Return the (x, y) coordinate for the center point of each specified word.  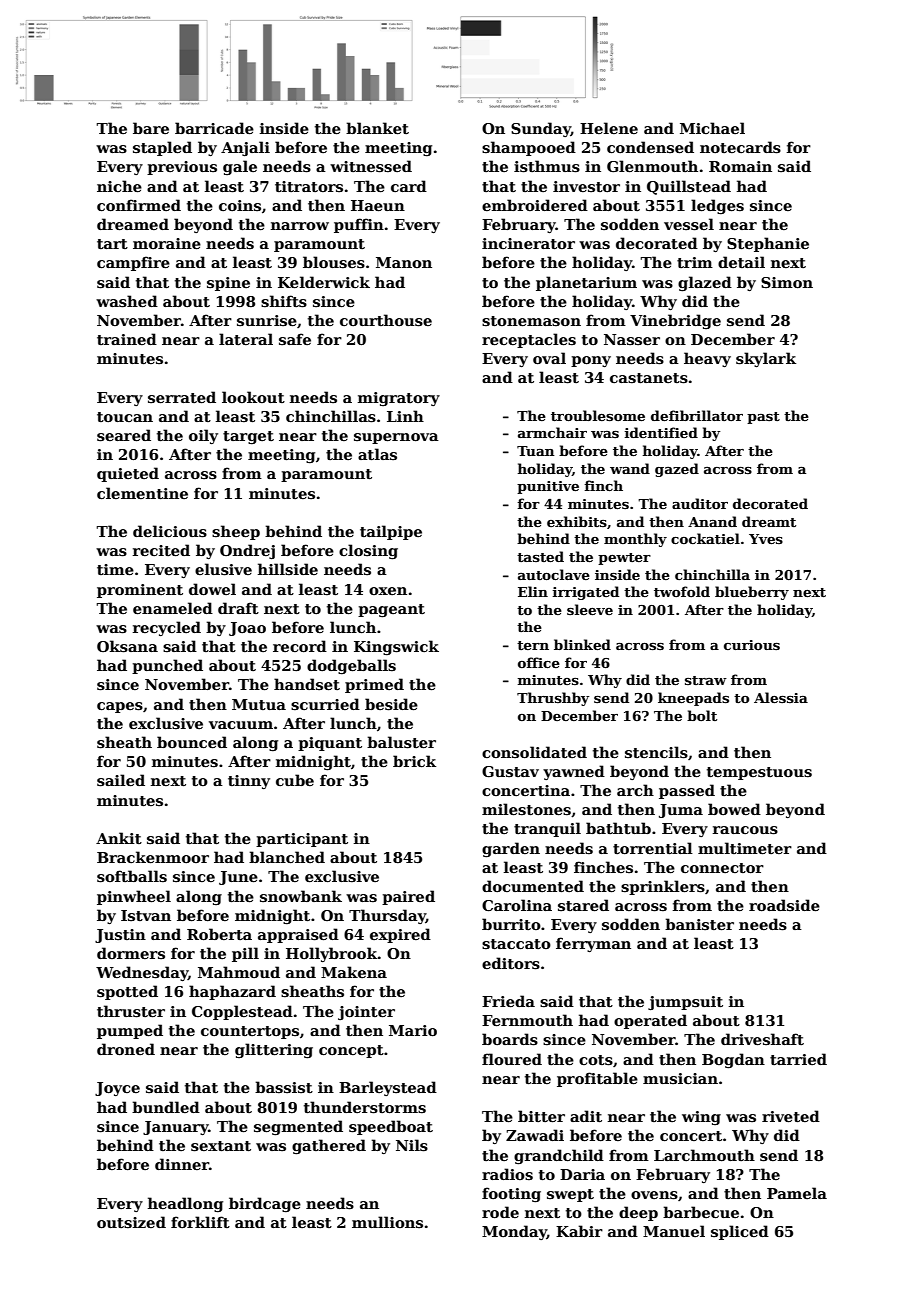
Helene (609, 128)
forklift (200, 1222)
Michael (712, 128)
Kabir (579, 1231)
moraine (167, 243)
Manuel (674, 1231)
